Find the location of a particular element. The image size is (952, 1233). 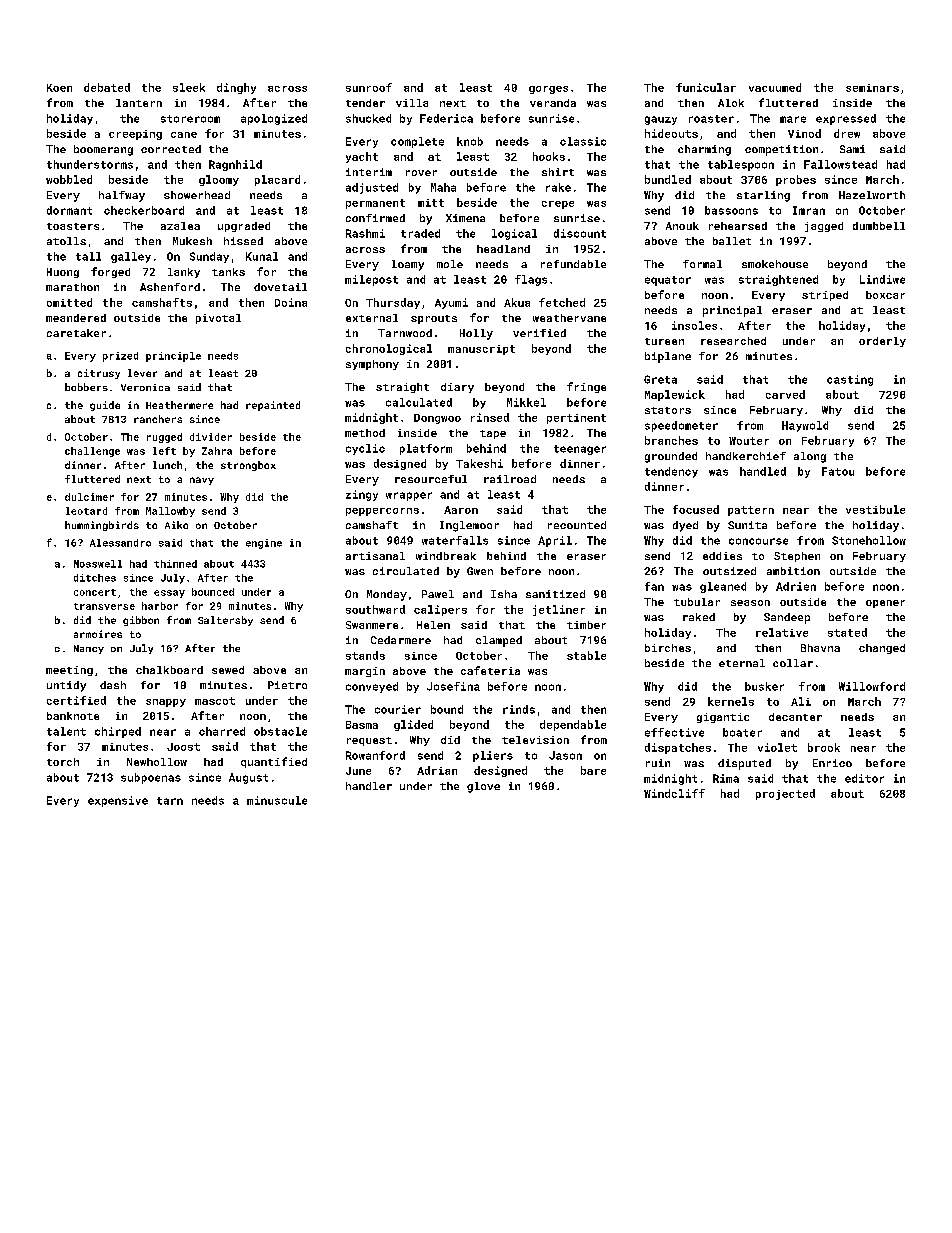

handkerchief is located at coordinates (746, 456).
